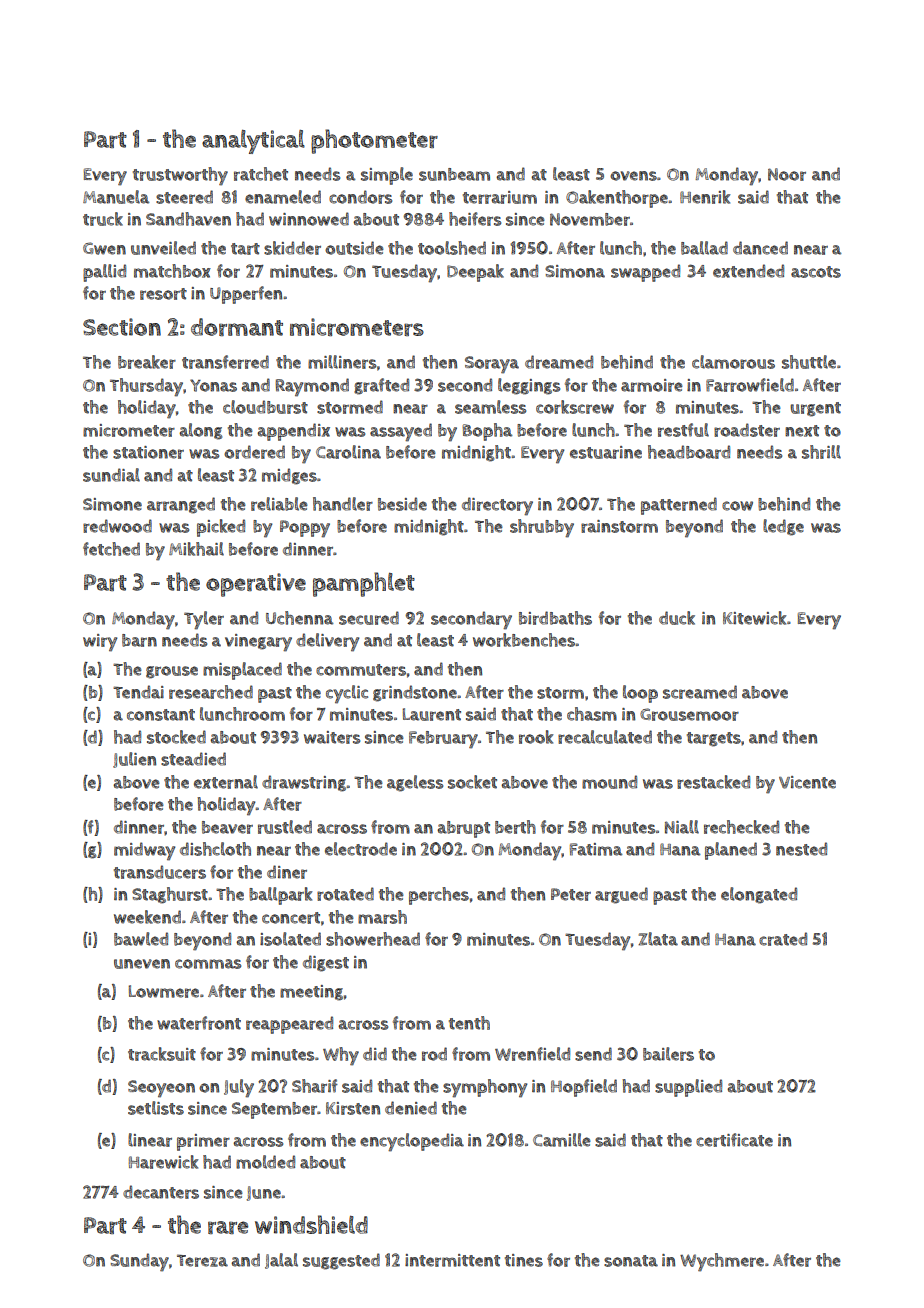  Describe the element at coordinates (253, 142) in the page. I see `analytical` at that location.
